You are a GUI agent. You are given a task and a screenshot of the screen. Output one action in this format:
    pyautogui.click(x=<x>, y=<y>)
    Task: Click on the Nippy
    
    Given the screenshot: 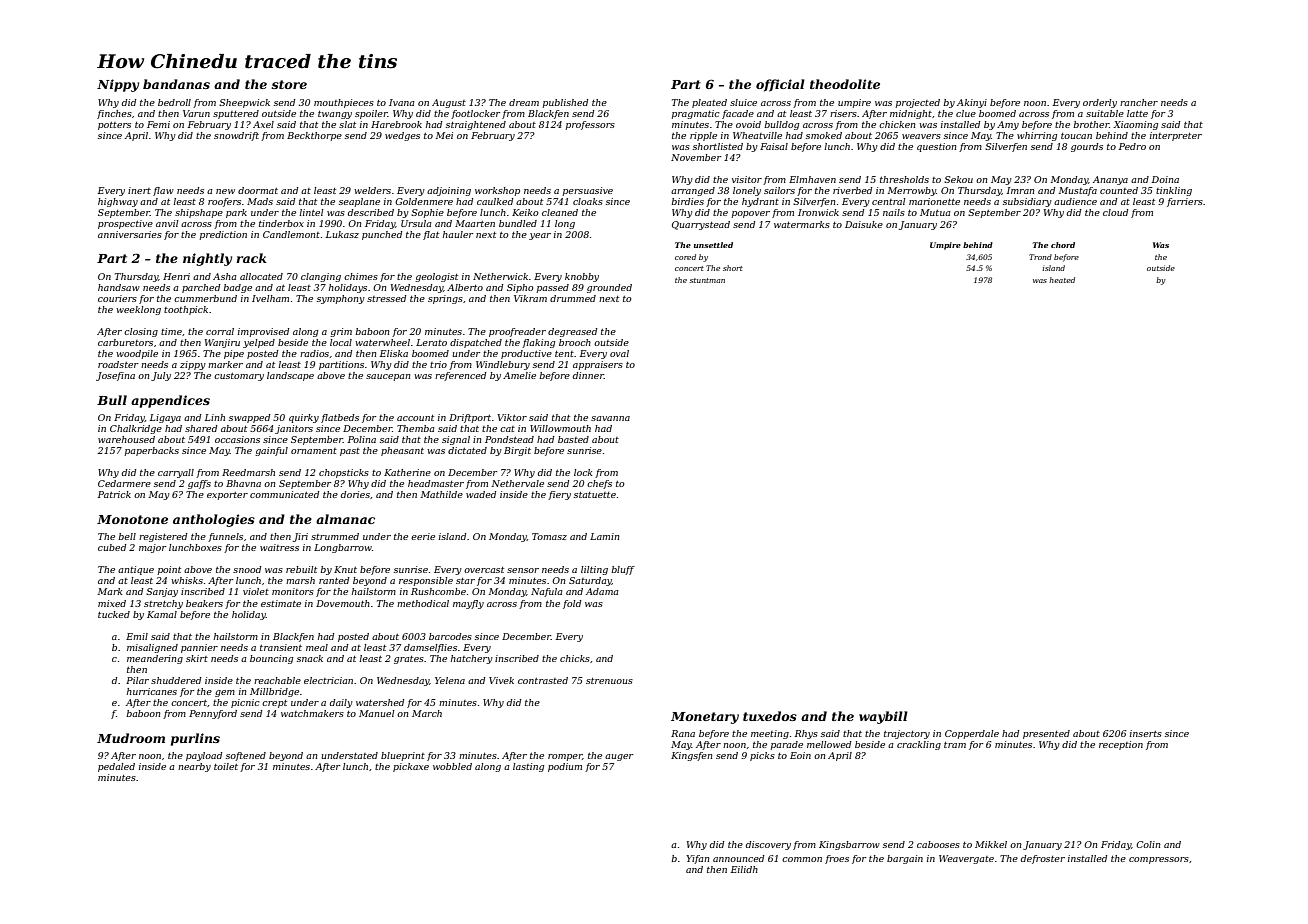 What is the action you would take?
    pyautogui.click(x=118, y=85)
